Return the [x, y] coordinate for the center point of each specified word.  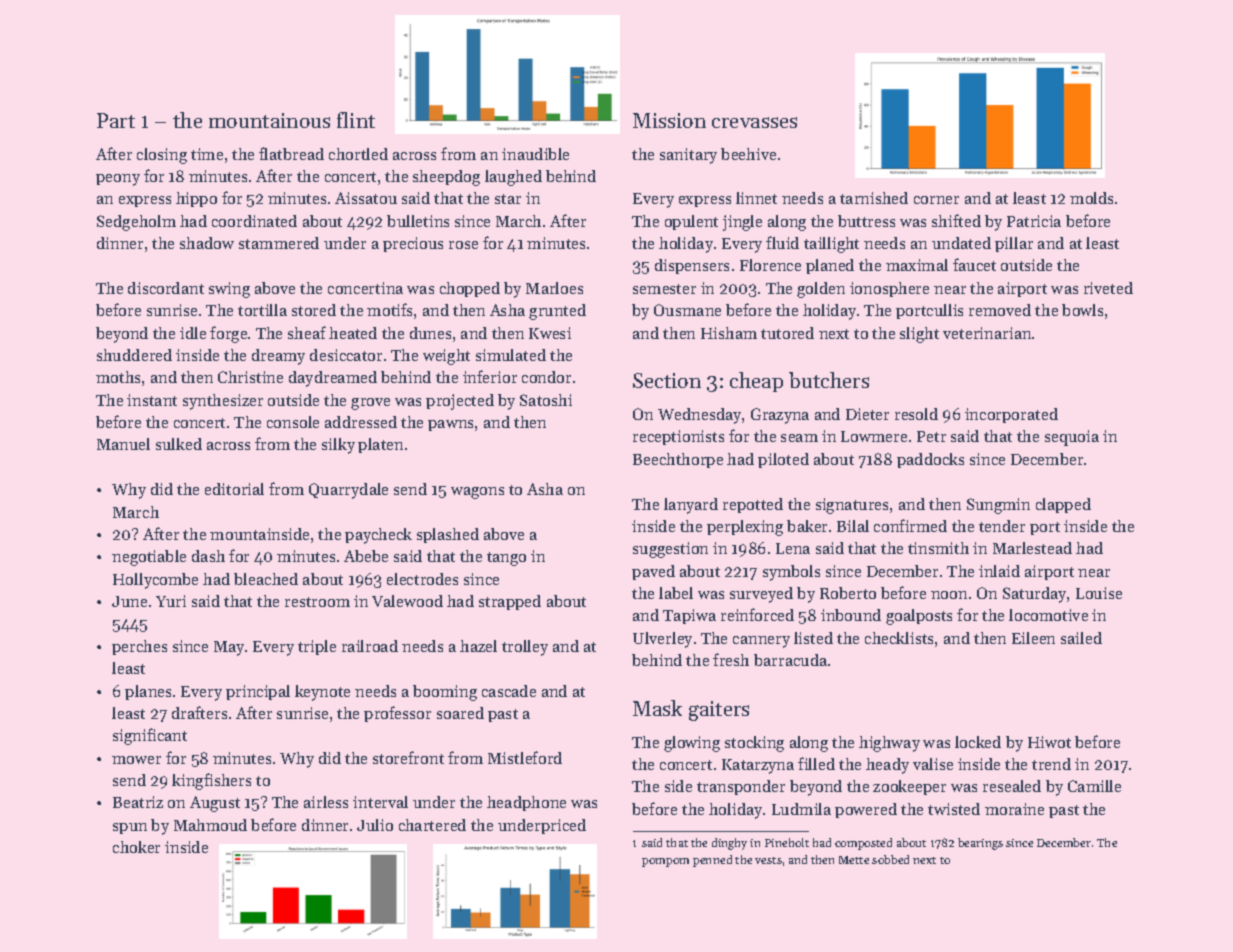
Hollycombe [155, 581]
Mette [854, 860]
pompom [665, 862]
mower [136, 760]
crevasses [754, 122]
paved [653, 572]
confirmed [910, 525]
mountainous [269, 120]
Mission [669, 120]
